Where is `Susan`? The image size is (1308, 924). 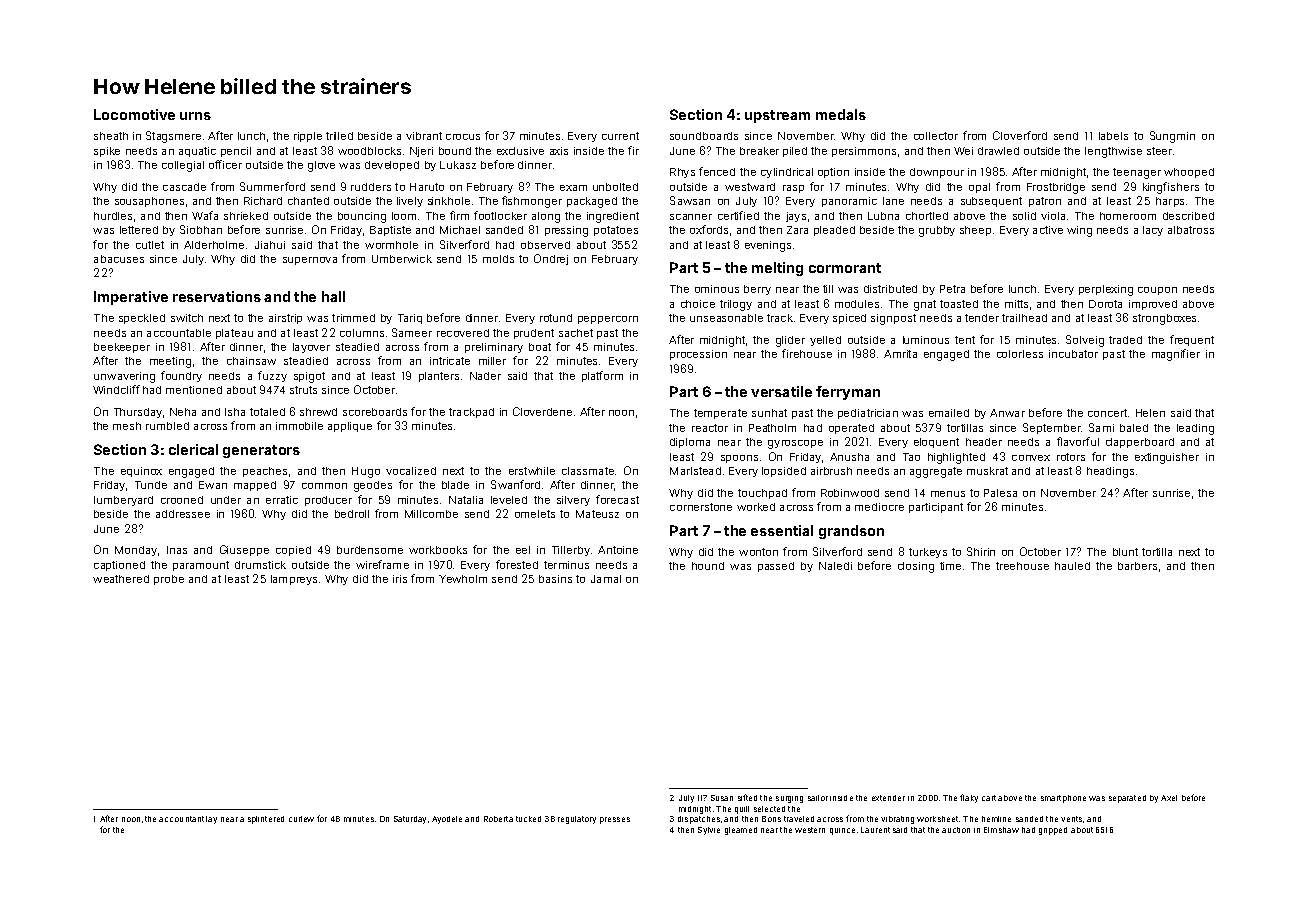
Susan is located at coordinates (722, 798).
